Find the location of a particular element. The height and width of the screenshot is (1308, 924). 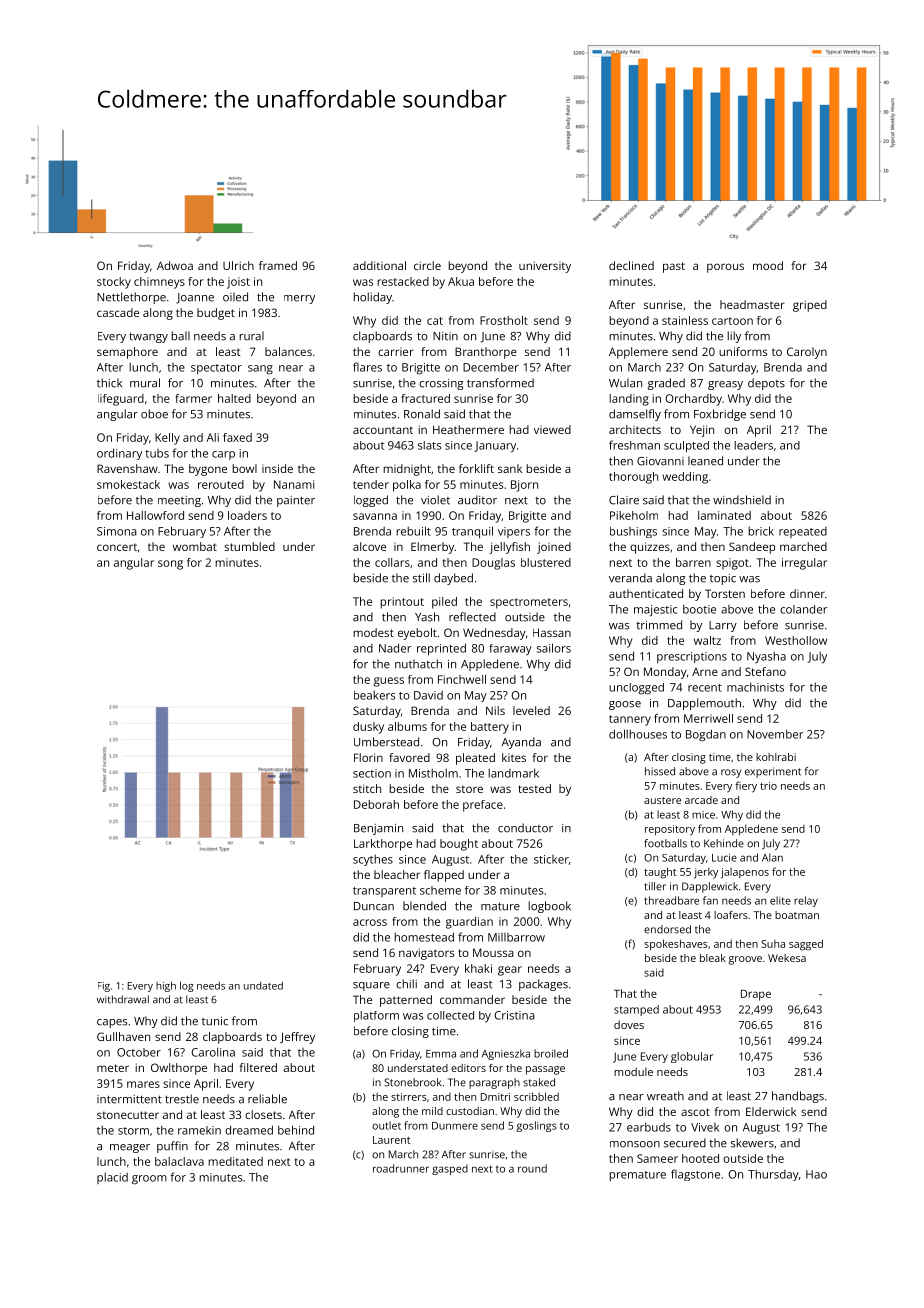

Carolyn is located at coordinates (807, 353).
